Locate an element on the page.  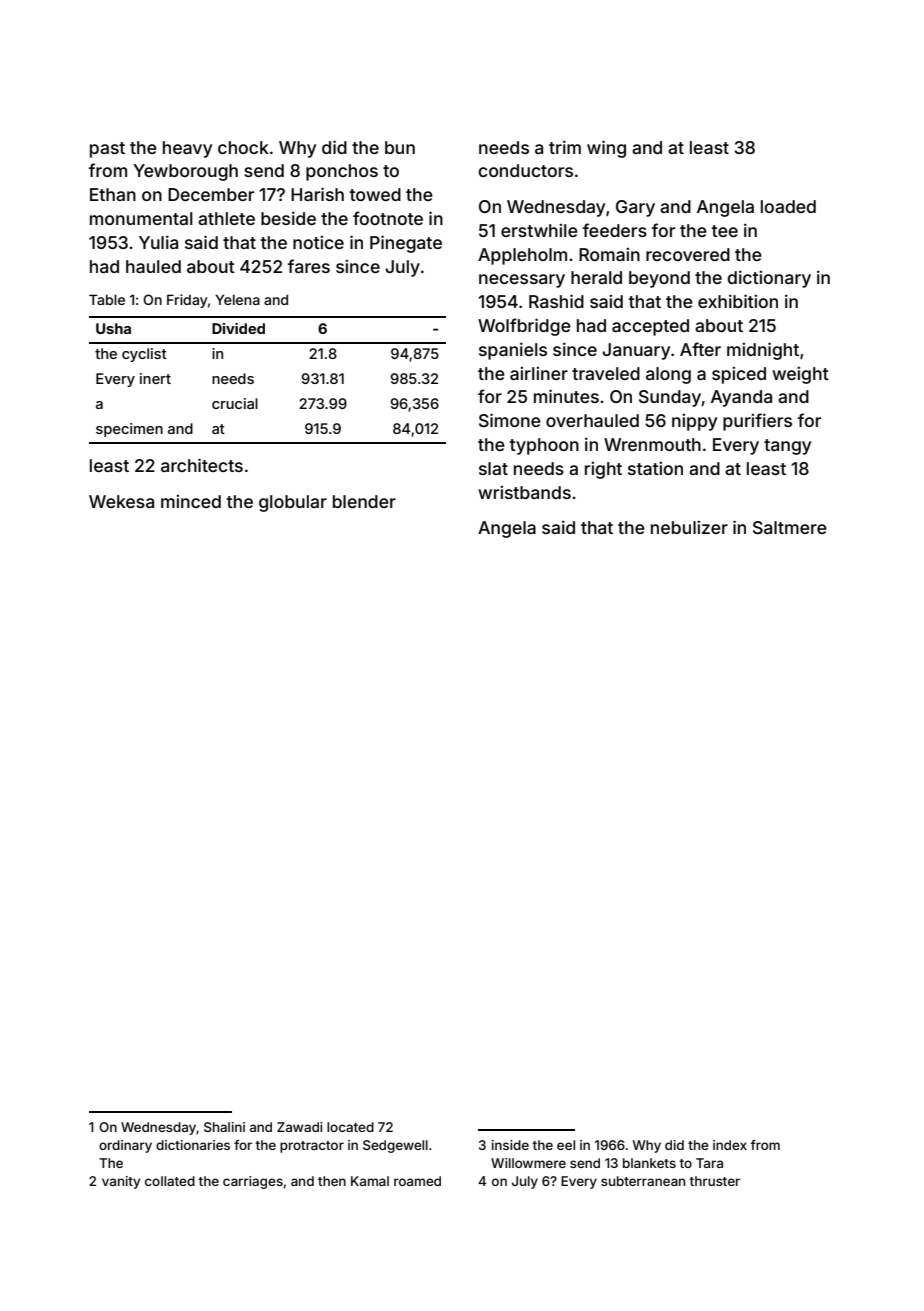
nebulizer is located at coordinates (689, 527).
